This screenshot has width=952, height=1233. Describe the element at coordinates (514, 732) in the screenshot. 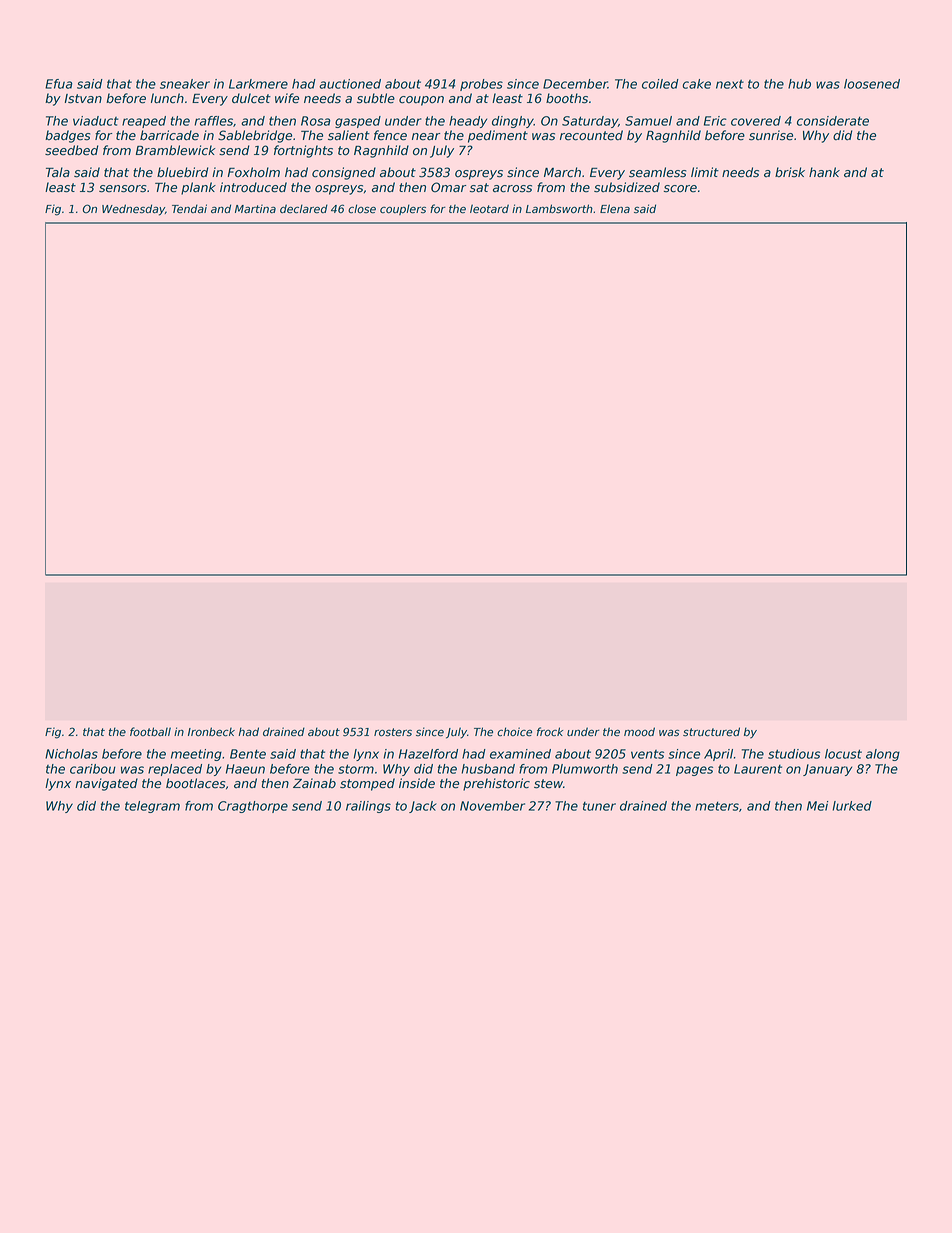

I see `choice` at that location.
